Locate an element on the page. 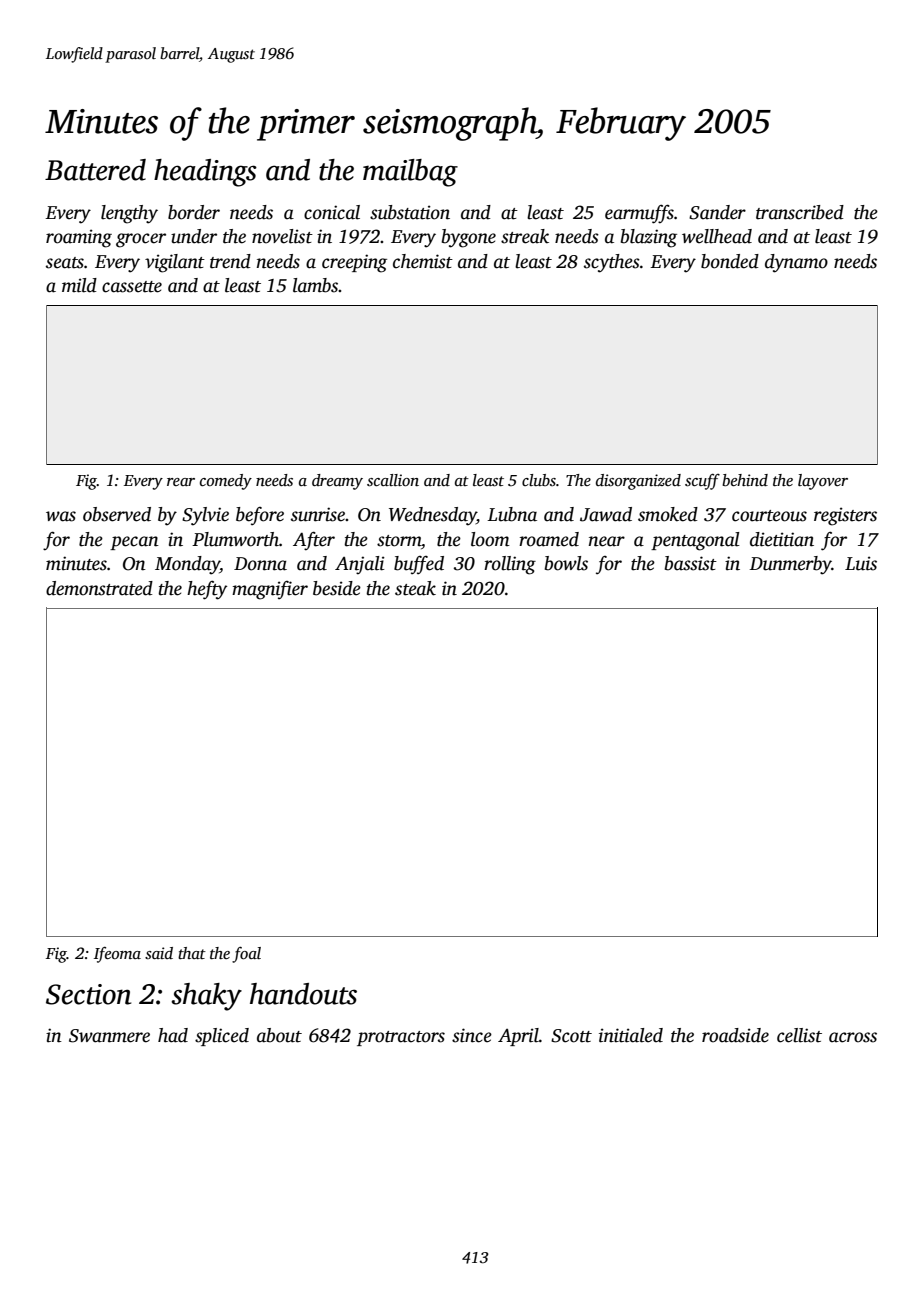 Image resolution: width=924 pixels, height=1308 pixels. Luis is located at coordinates (861, 563).
